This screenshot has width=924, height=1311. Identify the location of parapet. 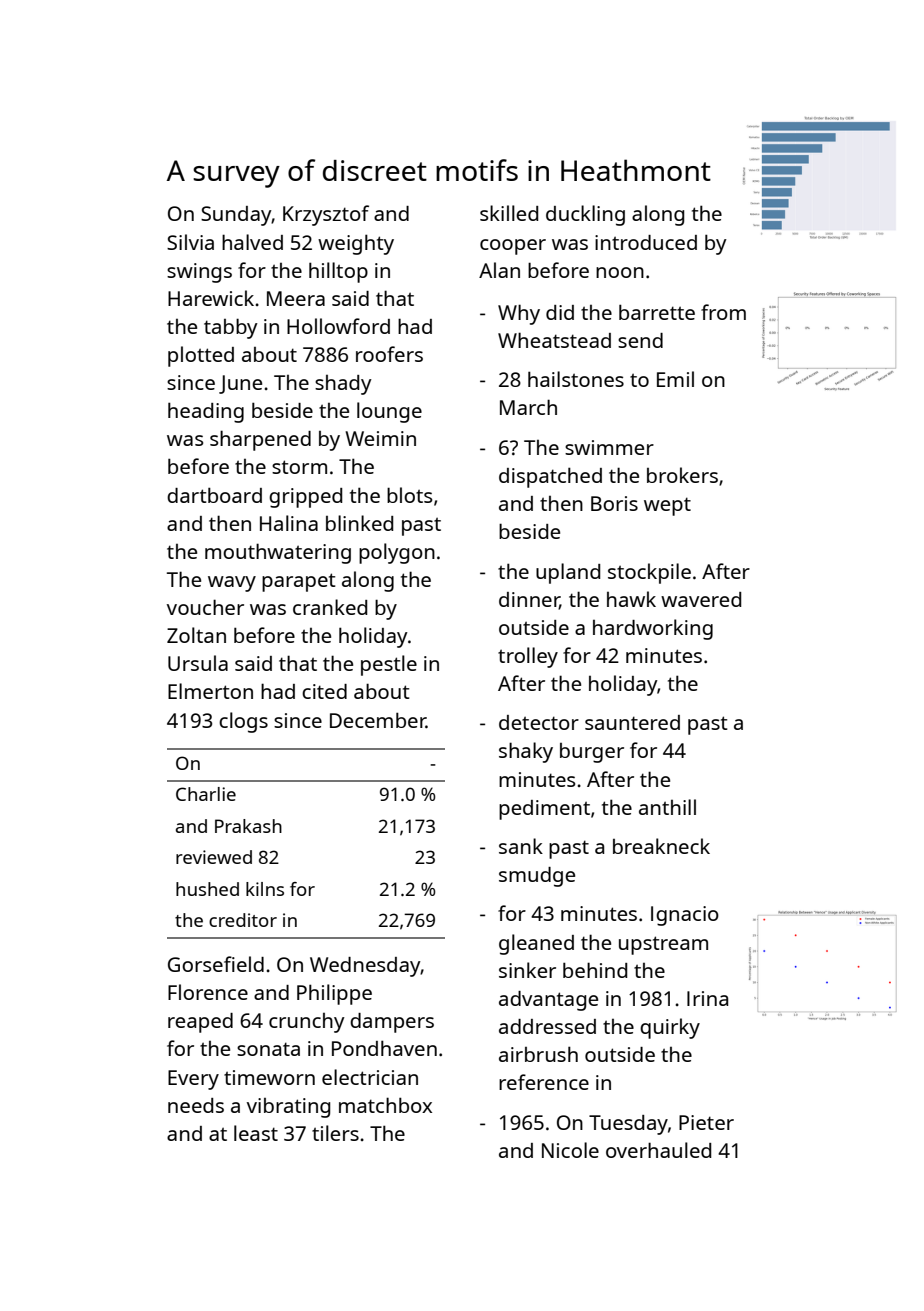
(298, 582).
